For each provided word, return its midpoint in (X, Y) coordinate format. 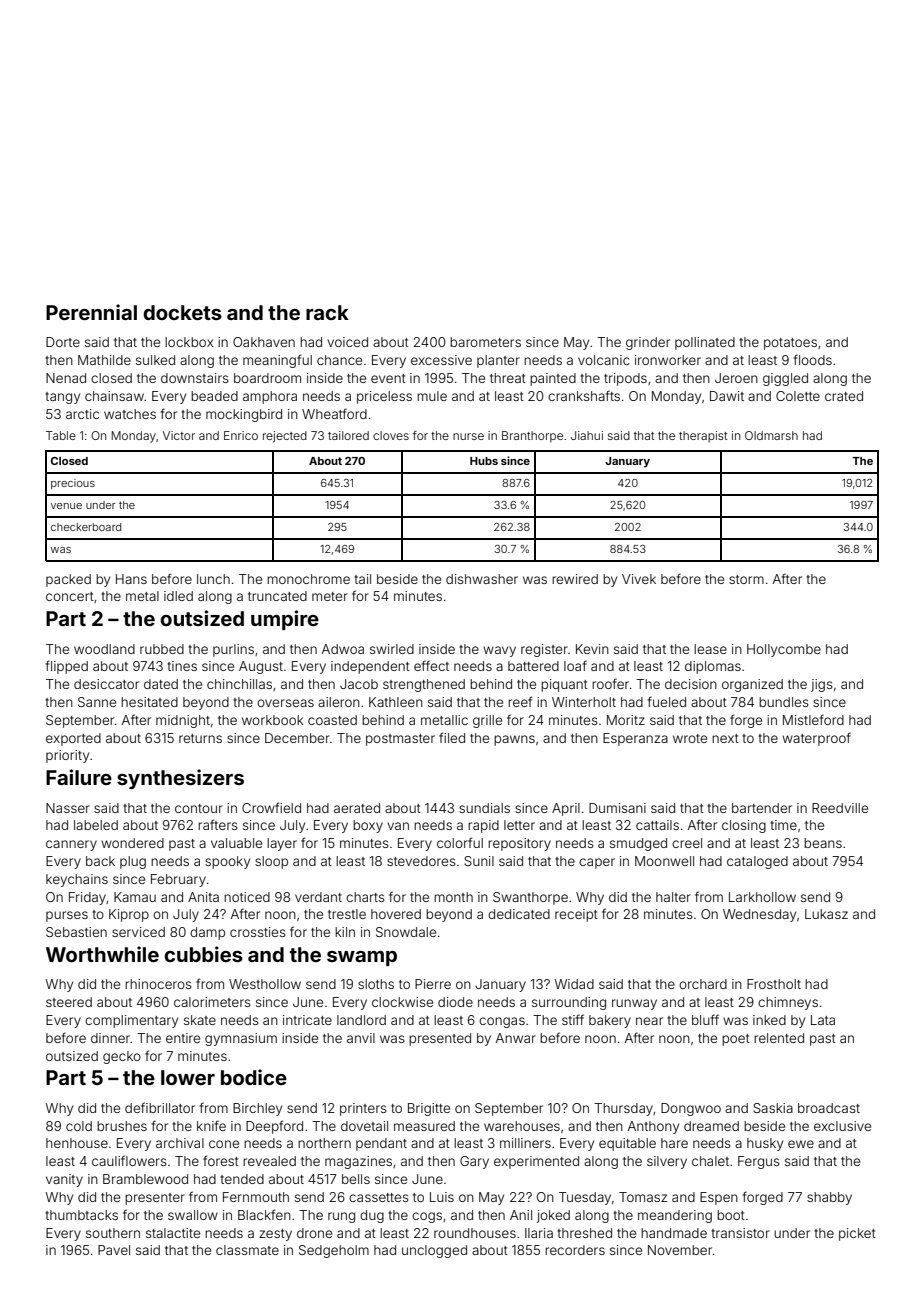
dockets (182, 312)
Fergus (759, 1162)
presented (440, 1039)
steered (69, 1002)
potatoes (790, 344)
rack (327, 312)
